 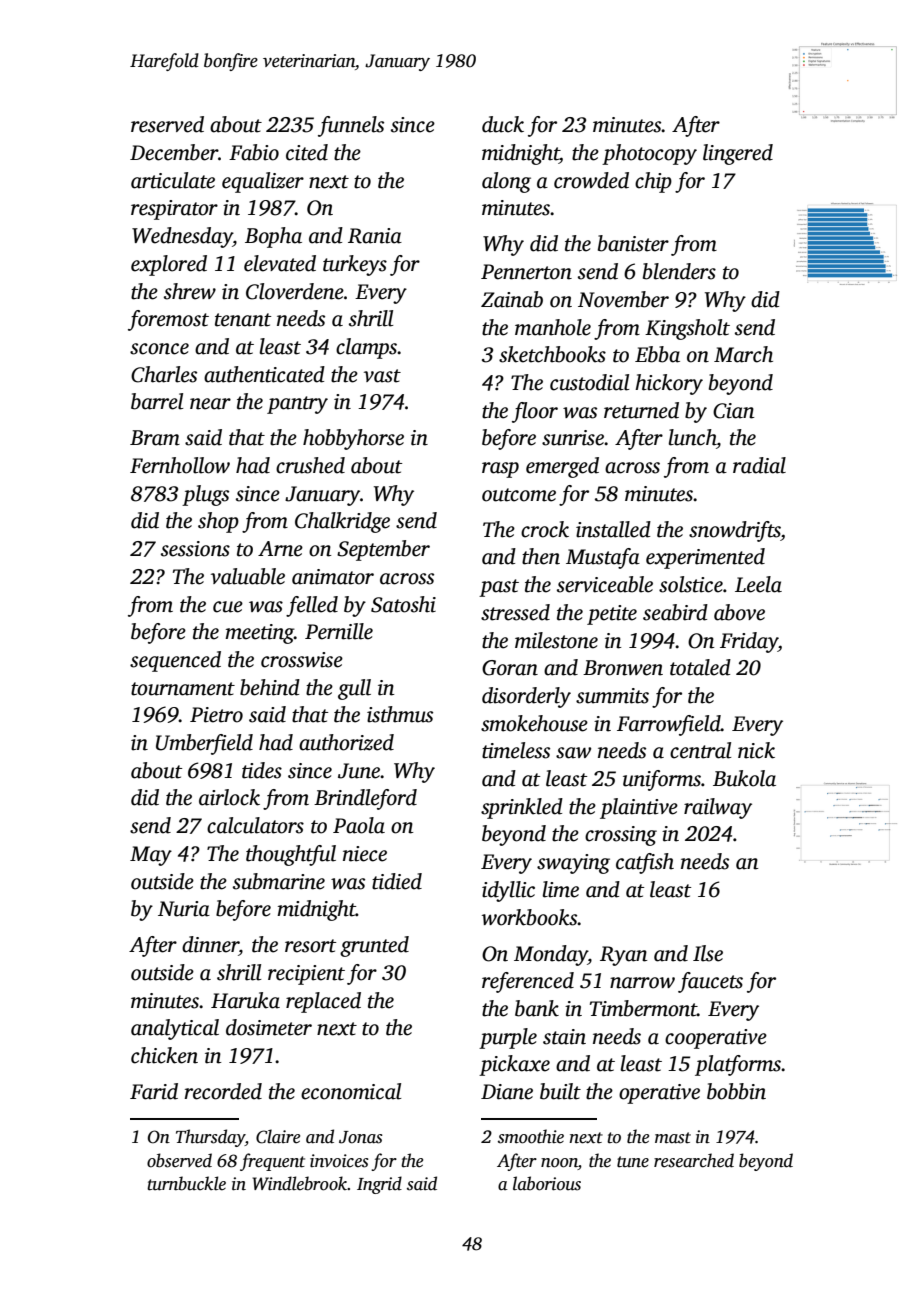 What do you see at coordinates (641, 410) in the screenshot?
I see `returned` at bounding box center [641, 410].
